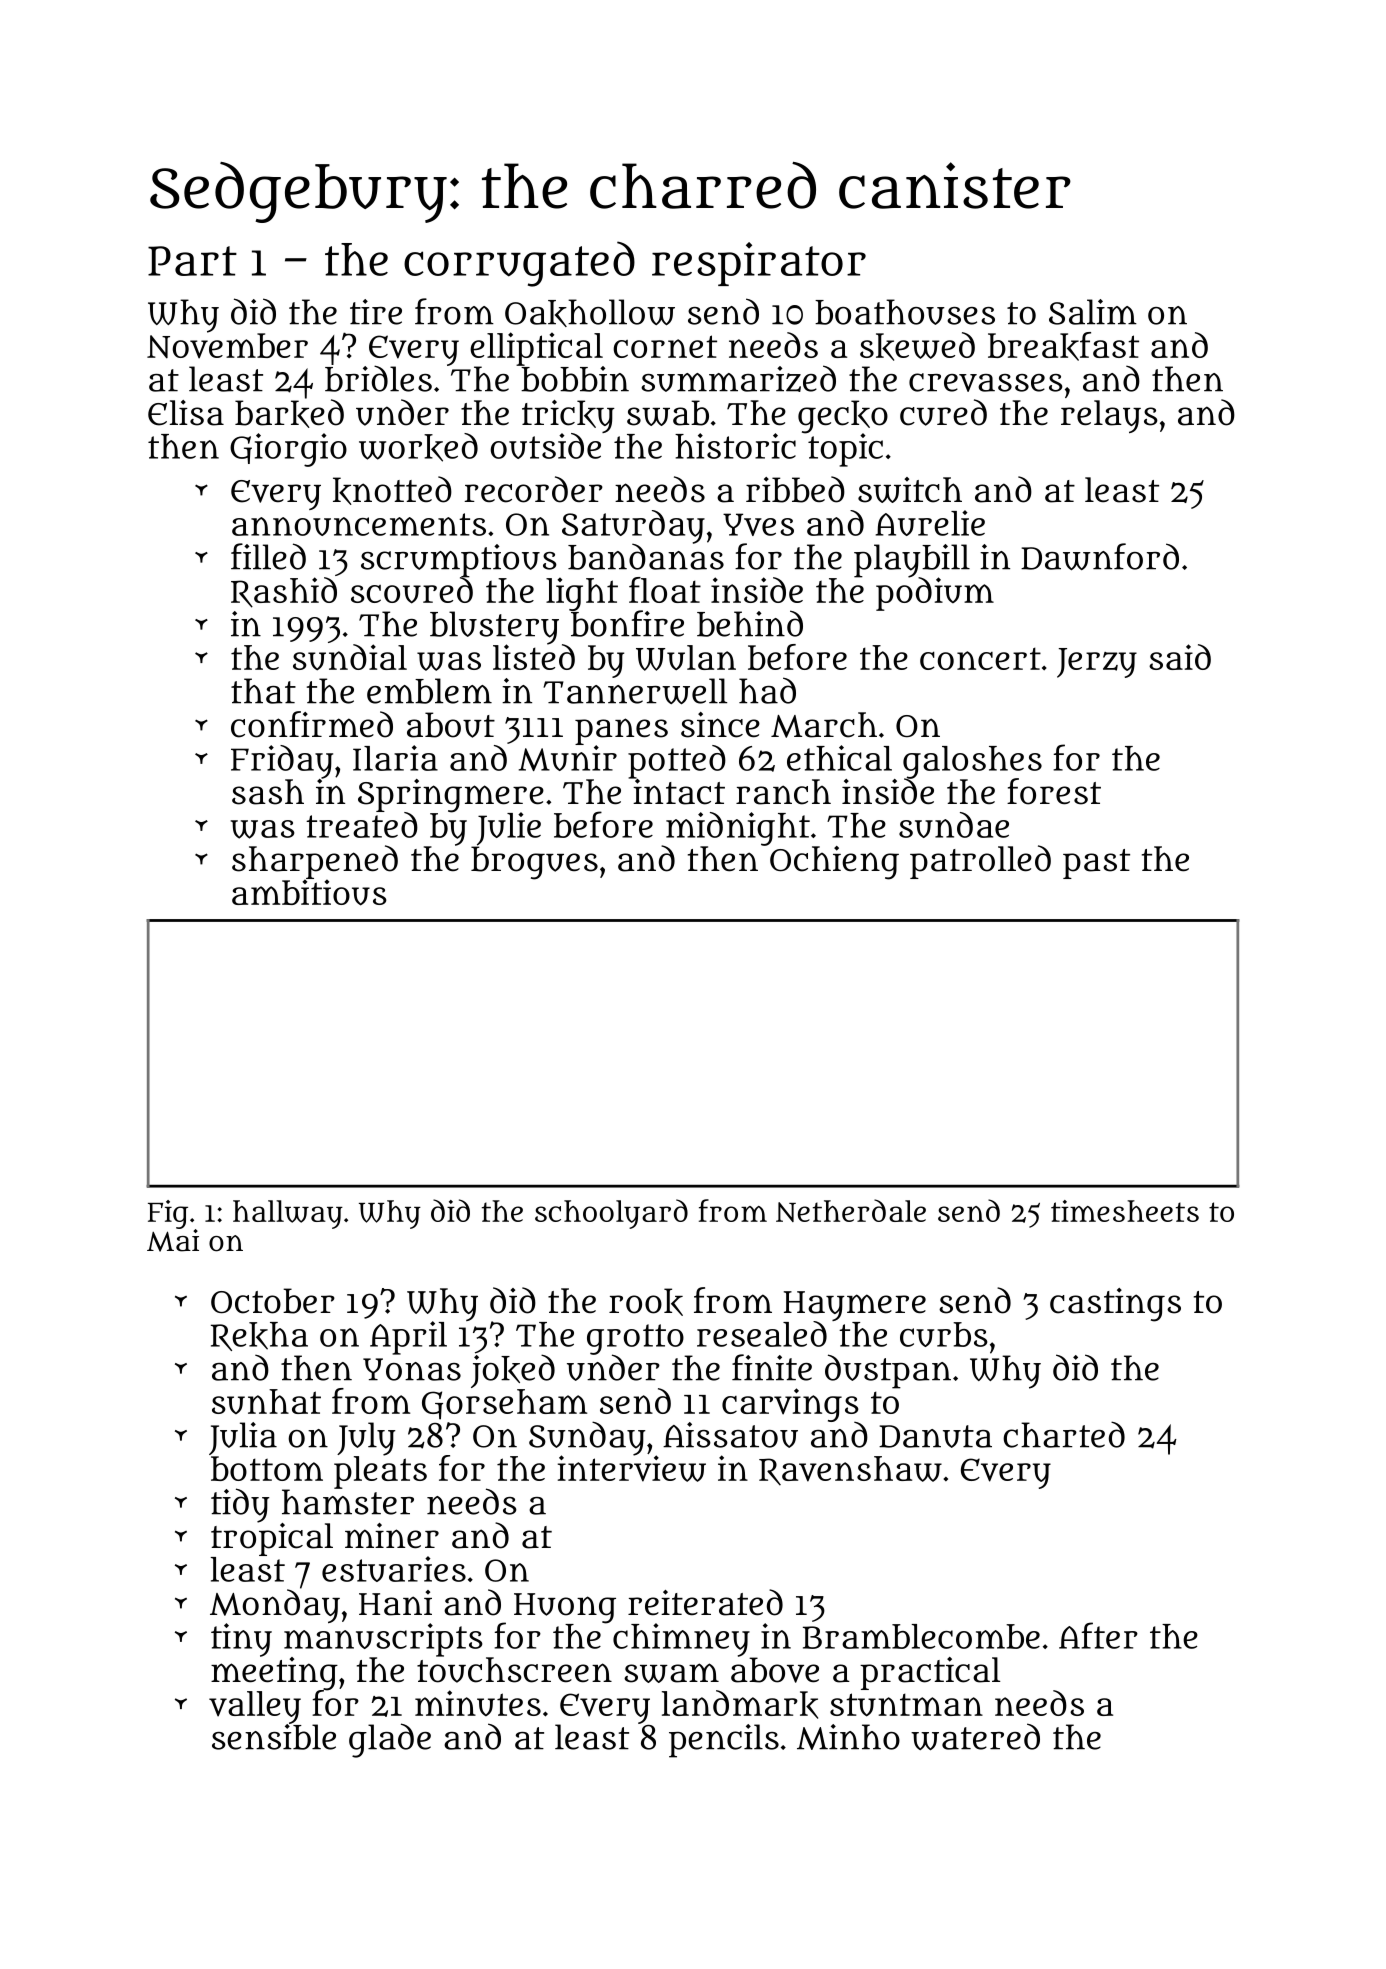 The width and height of the image is (1386, 1969). Describe the element at coordinates (315, 862) in the image. I see `sharpened` at that location.
